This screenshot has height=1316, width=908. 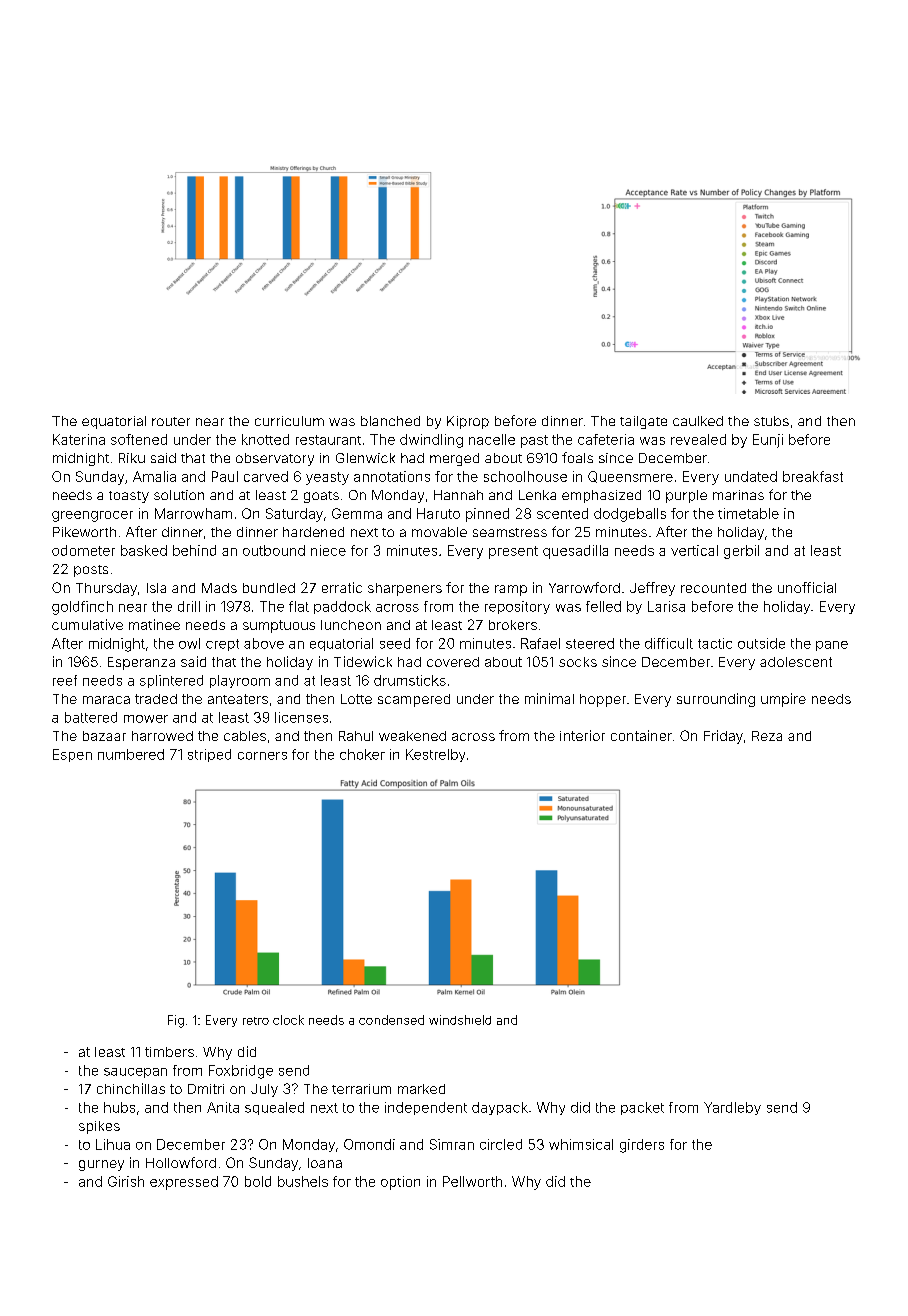 I want to click on striped, so click(x=209, y=755).
